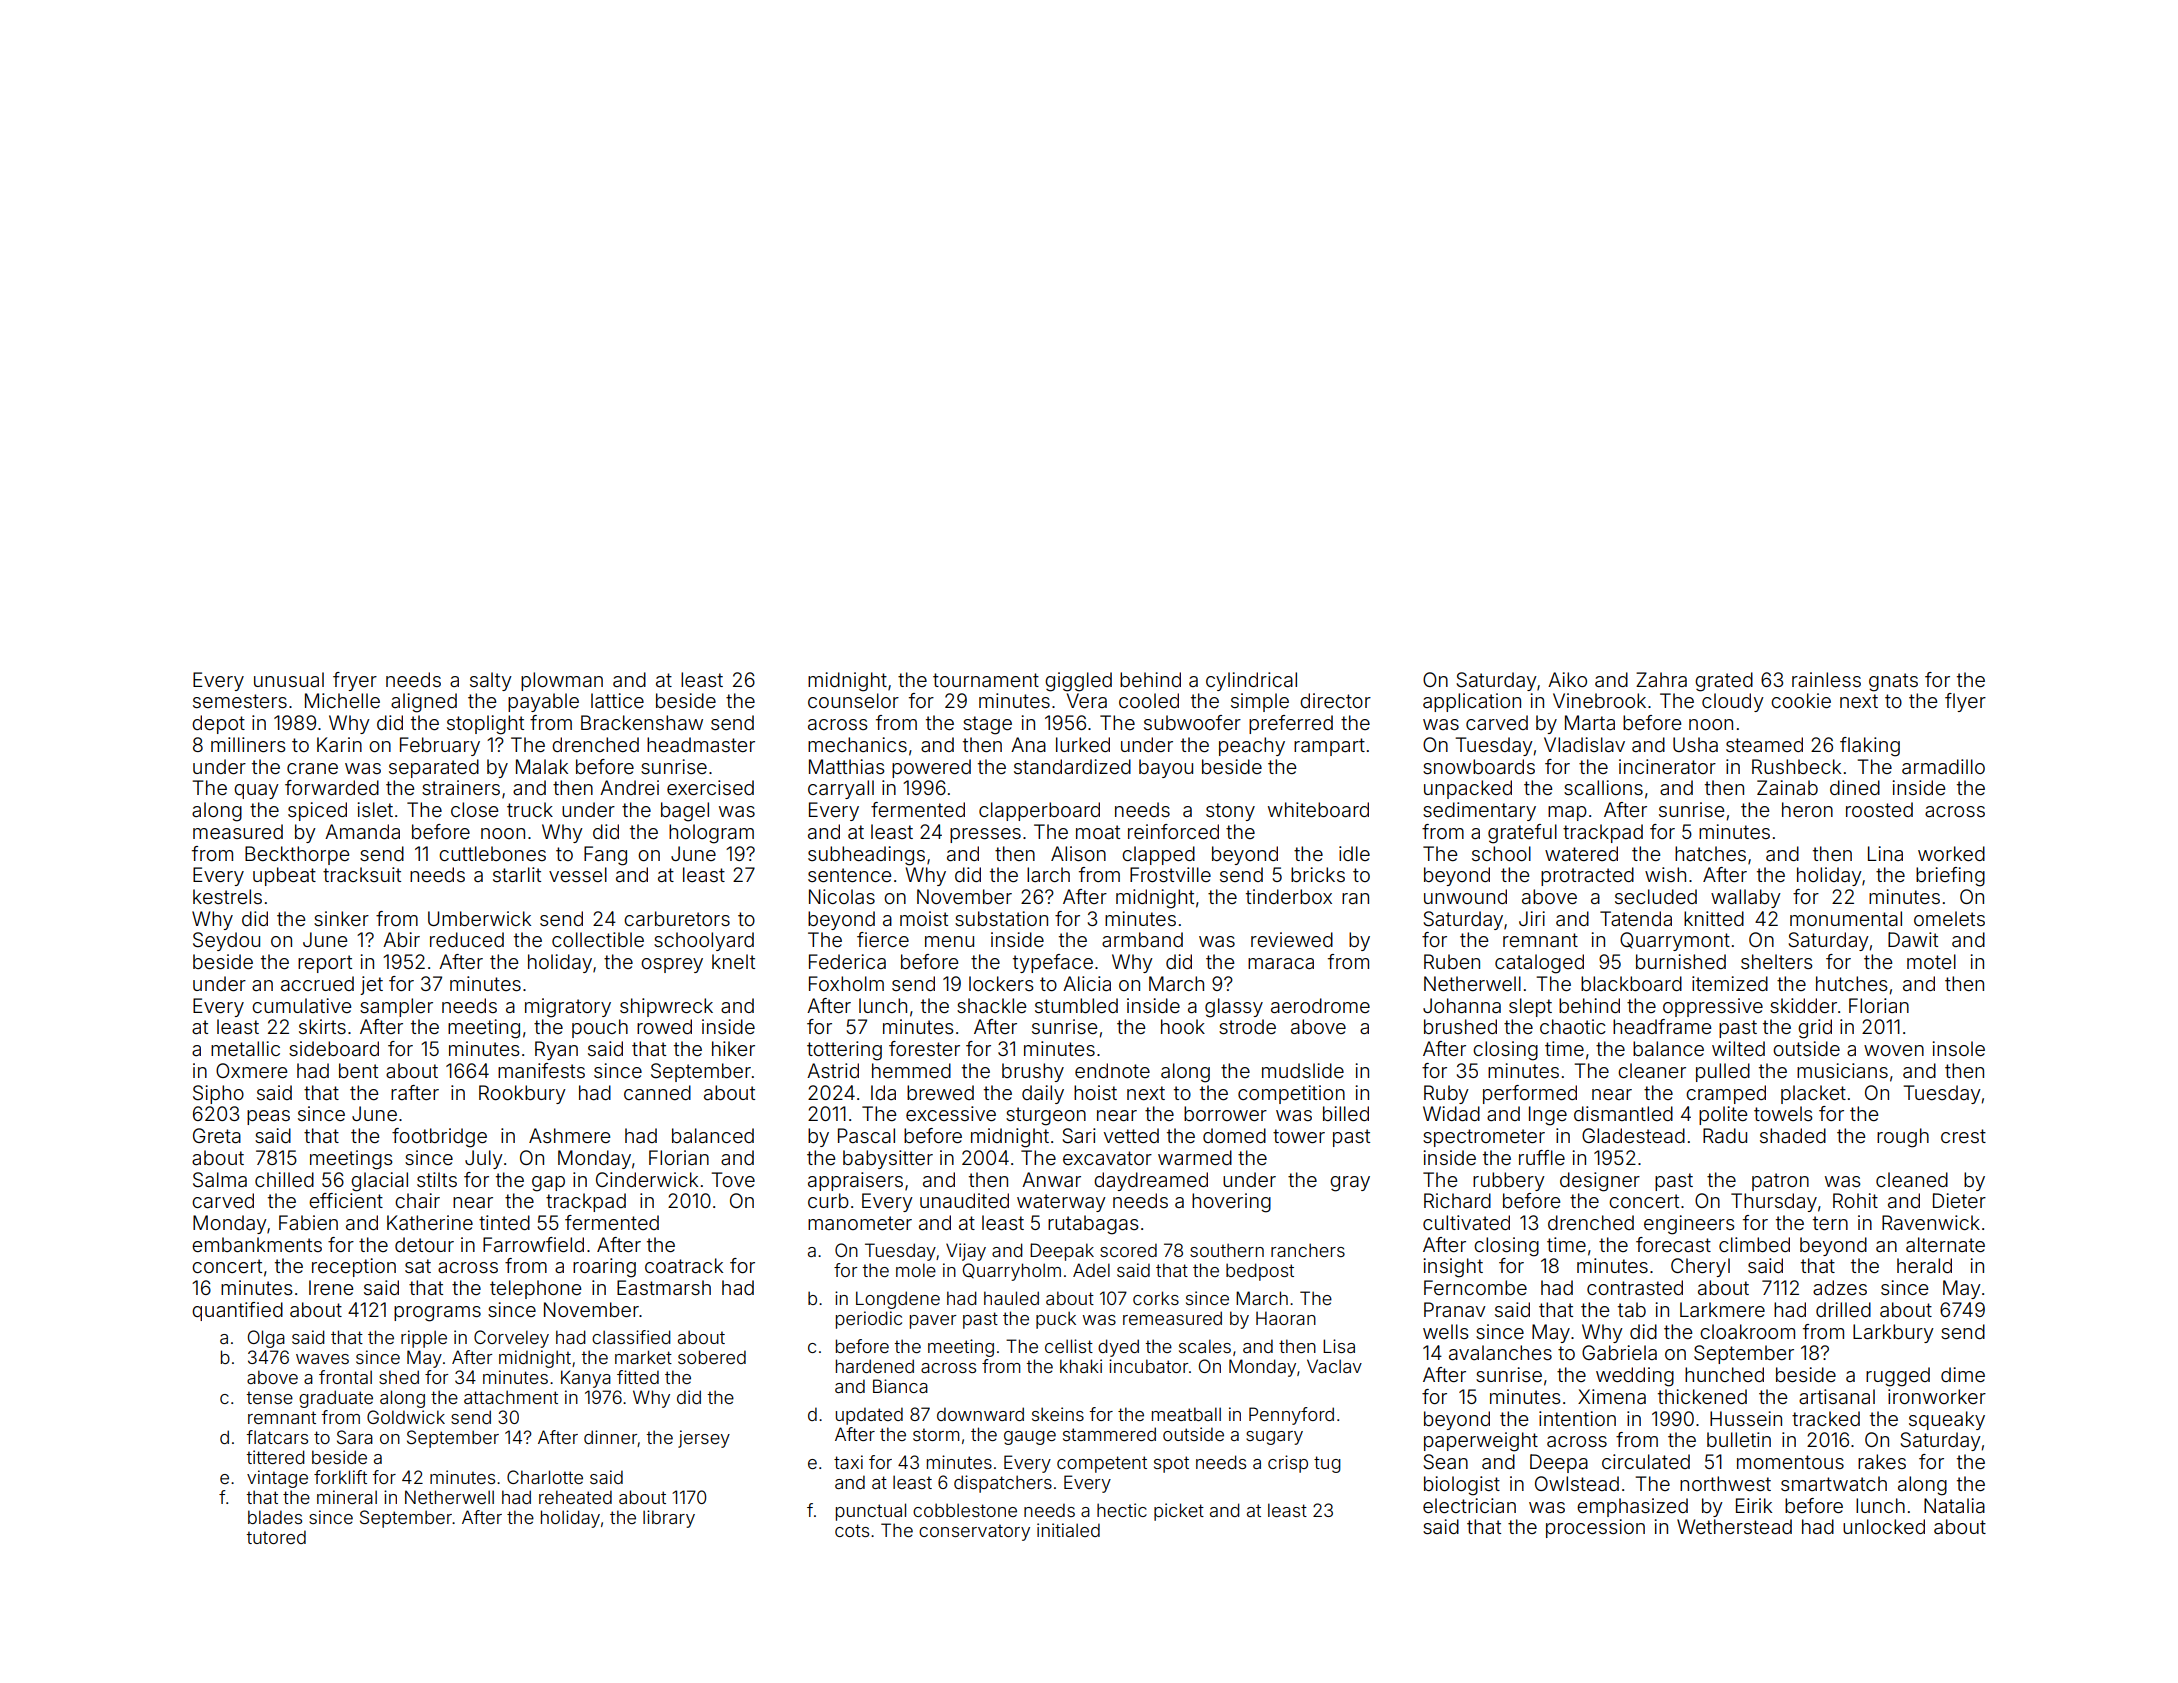 The width and height of the page is (2178, 1683). What do you see at coordinates (848, 1462) in the page?
I see `taxi` at bounding box center [848, 1462].
